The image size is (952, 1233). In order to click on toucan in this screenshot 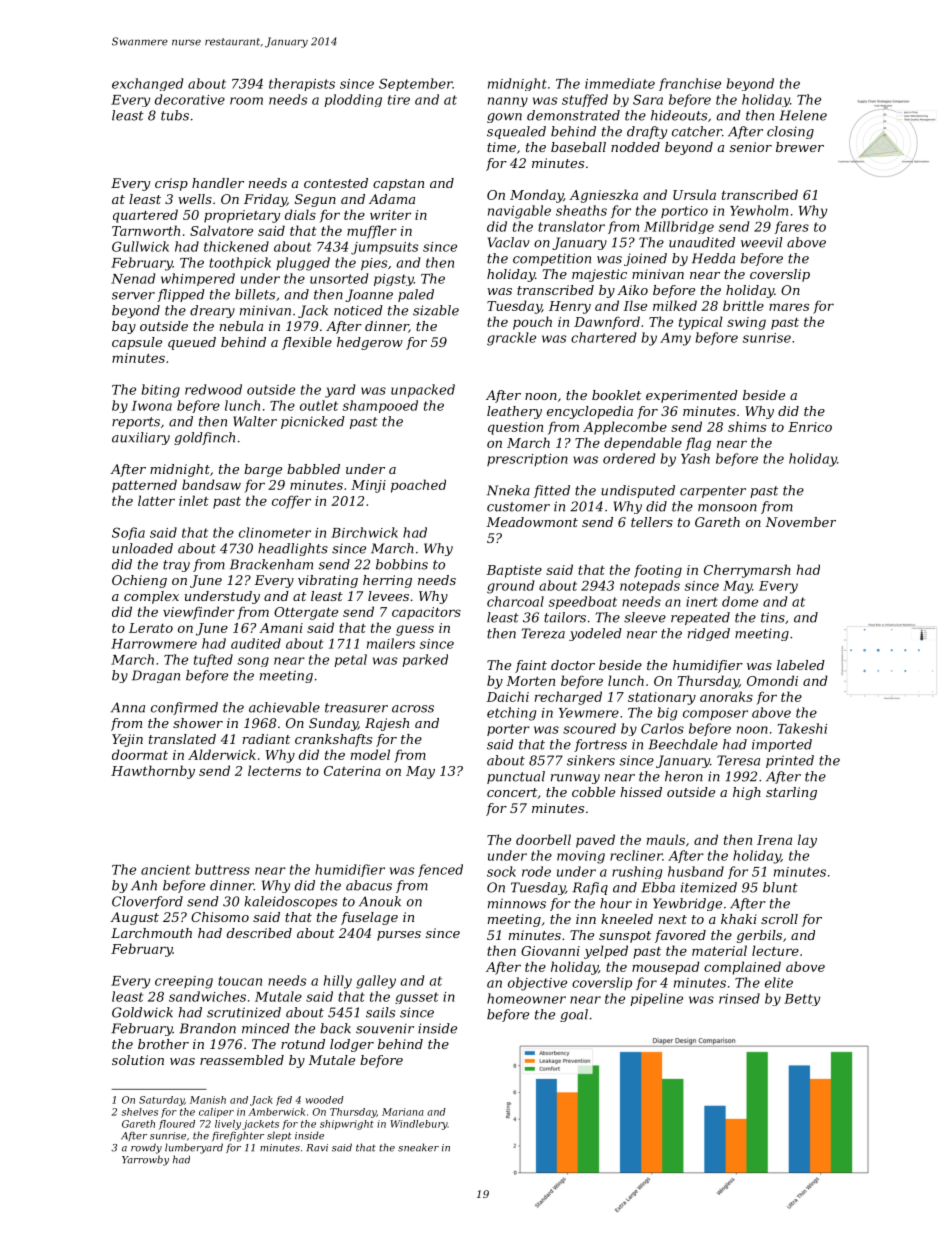, I will do `click(240, 981)`.
